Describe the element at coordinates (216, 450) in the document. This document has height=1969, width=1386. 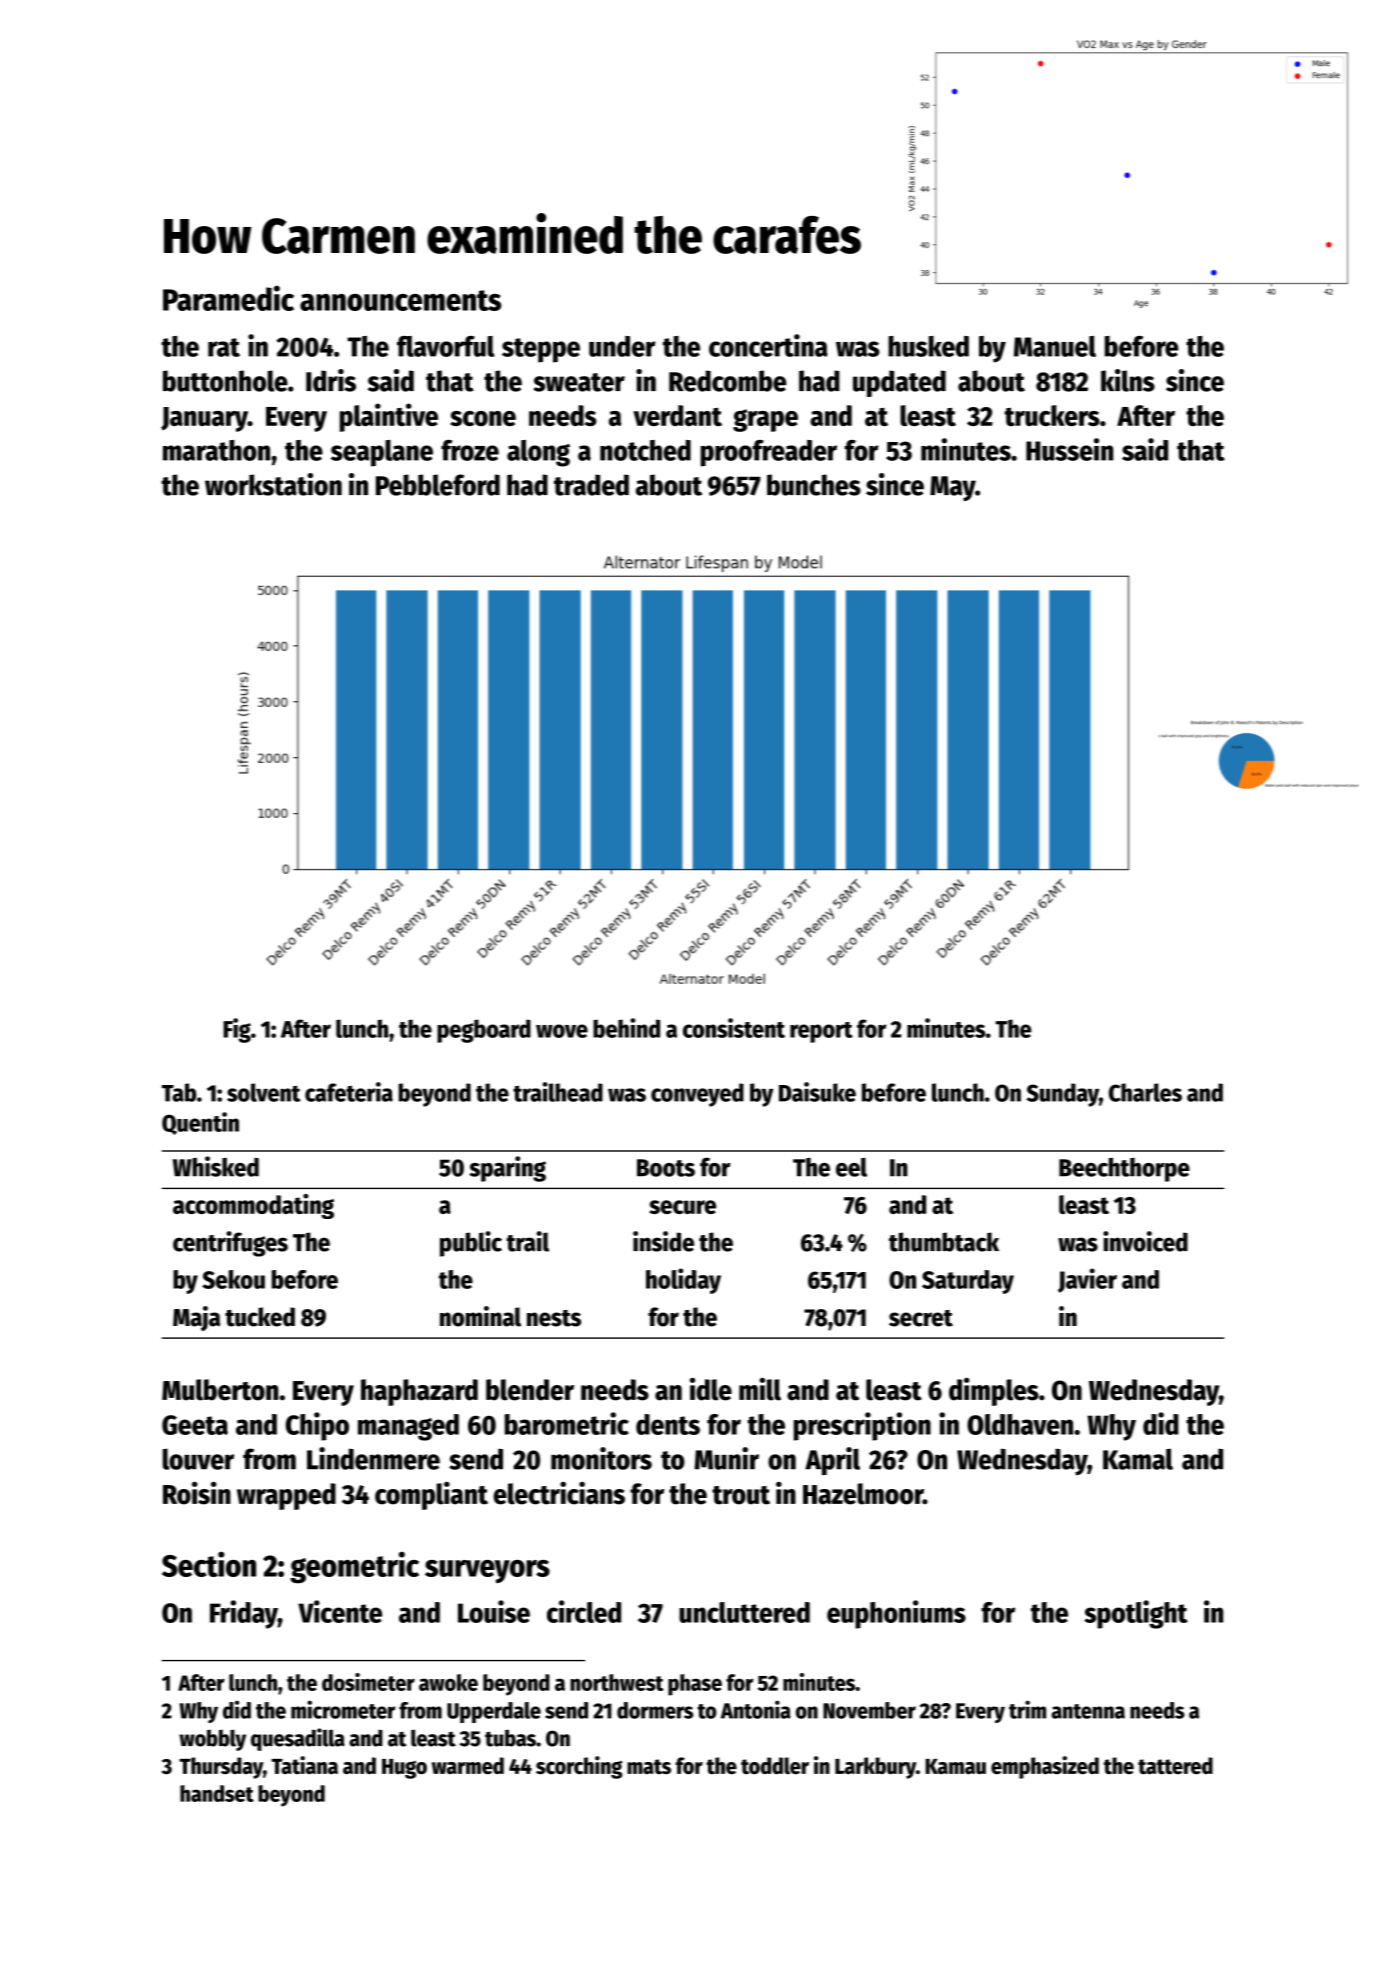
I see `marathon` at that location.
